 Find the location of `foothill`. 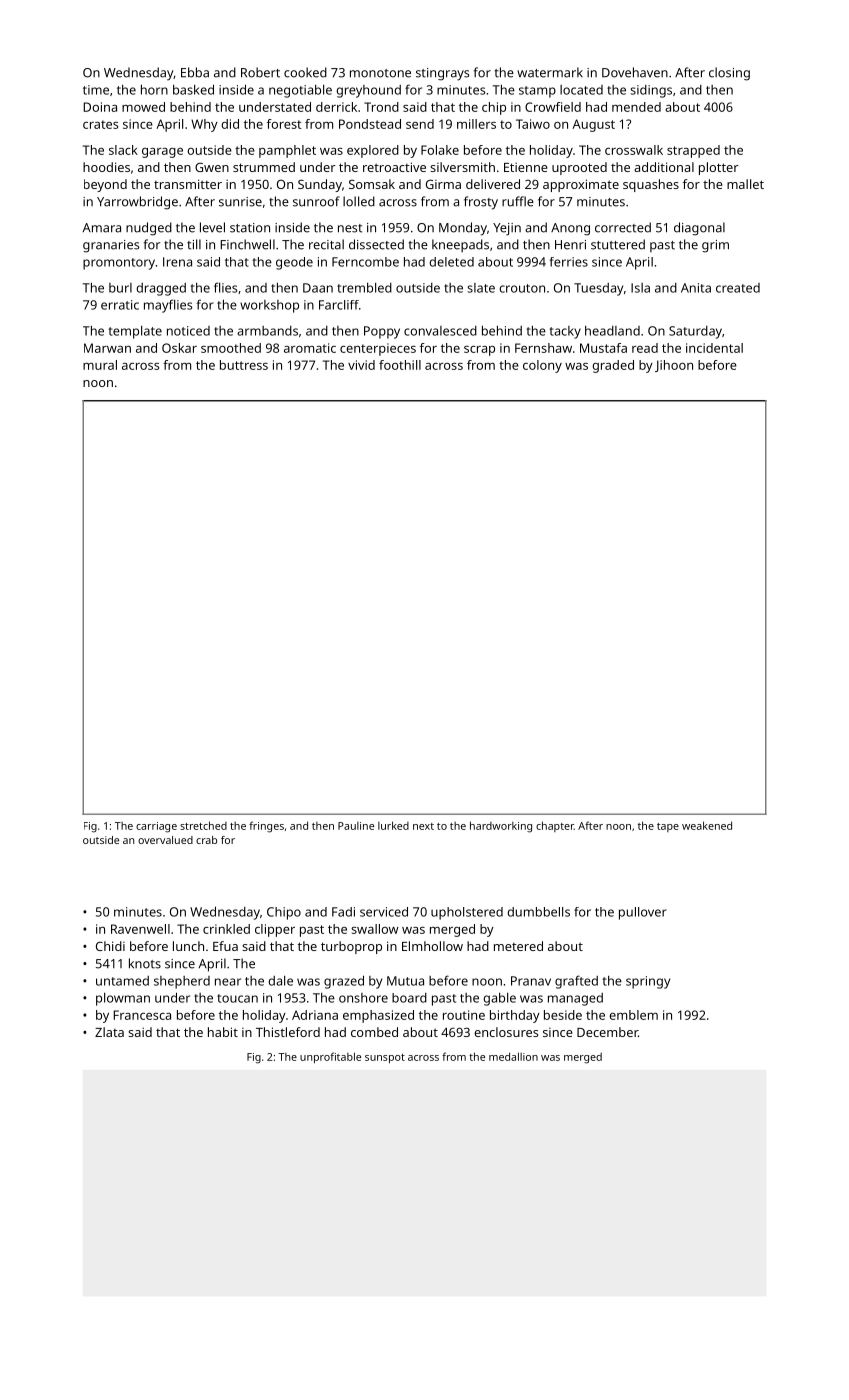

foothill is located at coordinates (400, 365).
